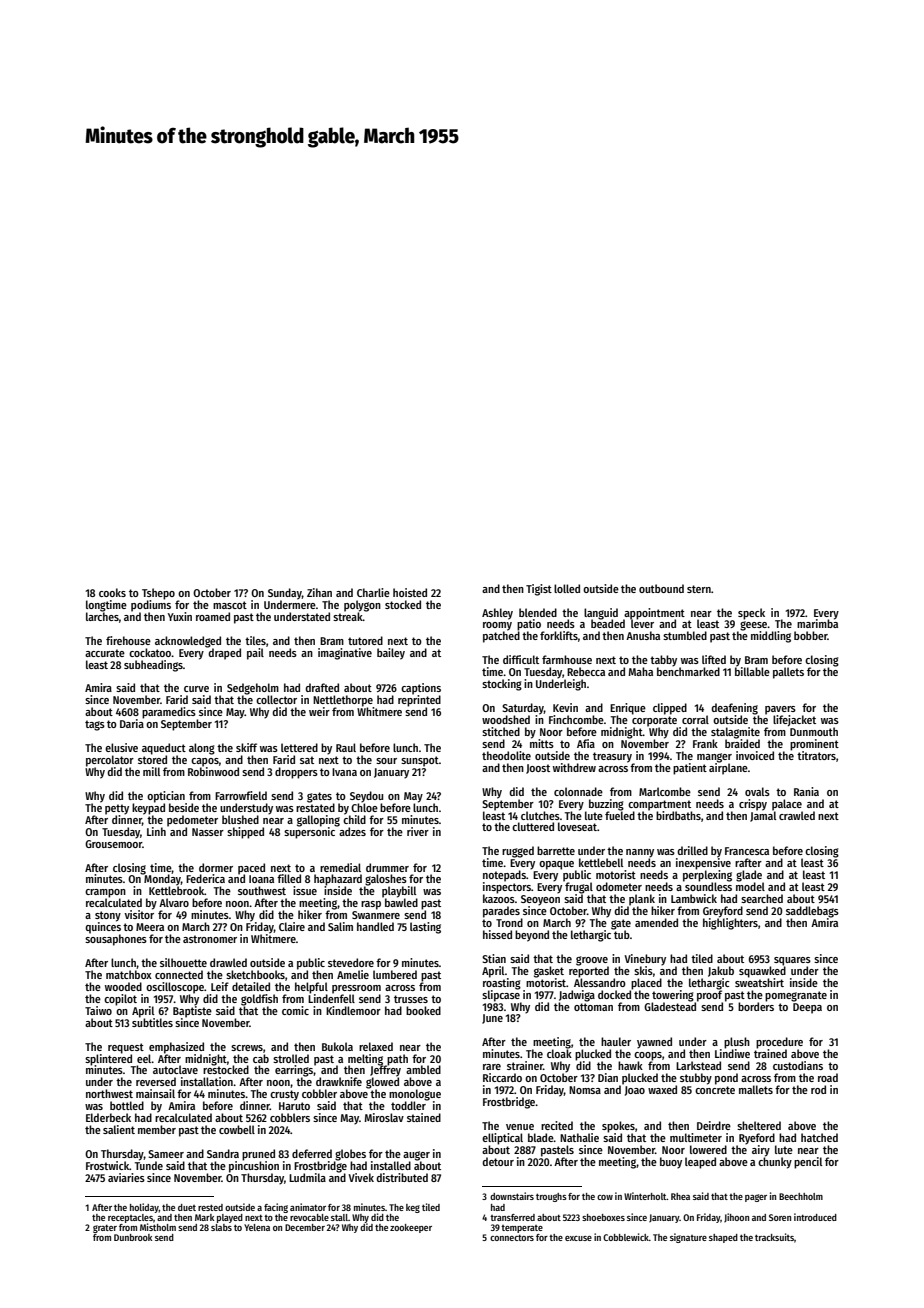  What do you see at coordinates (654, 1043) in the screenshot?
I see `yawned` at bounding box center [654, 1043].
